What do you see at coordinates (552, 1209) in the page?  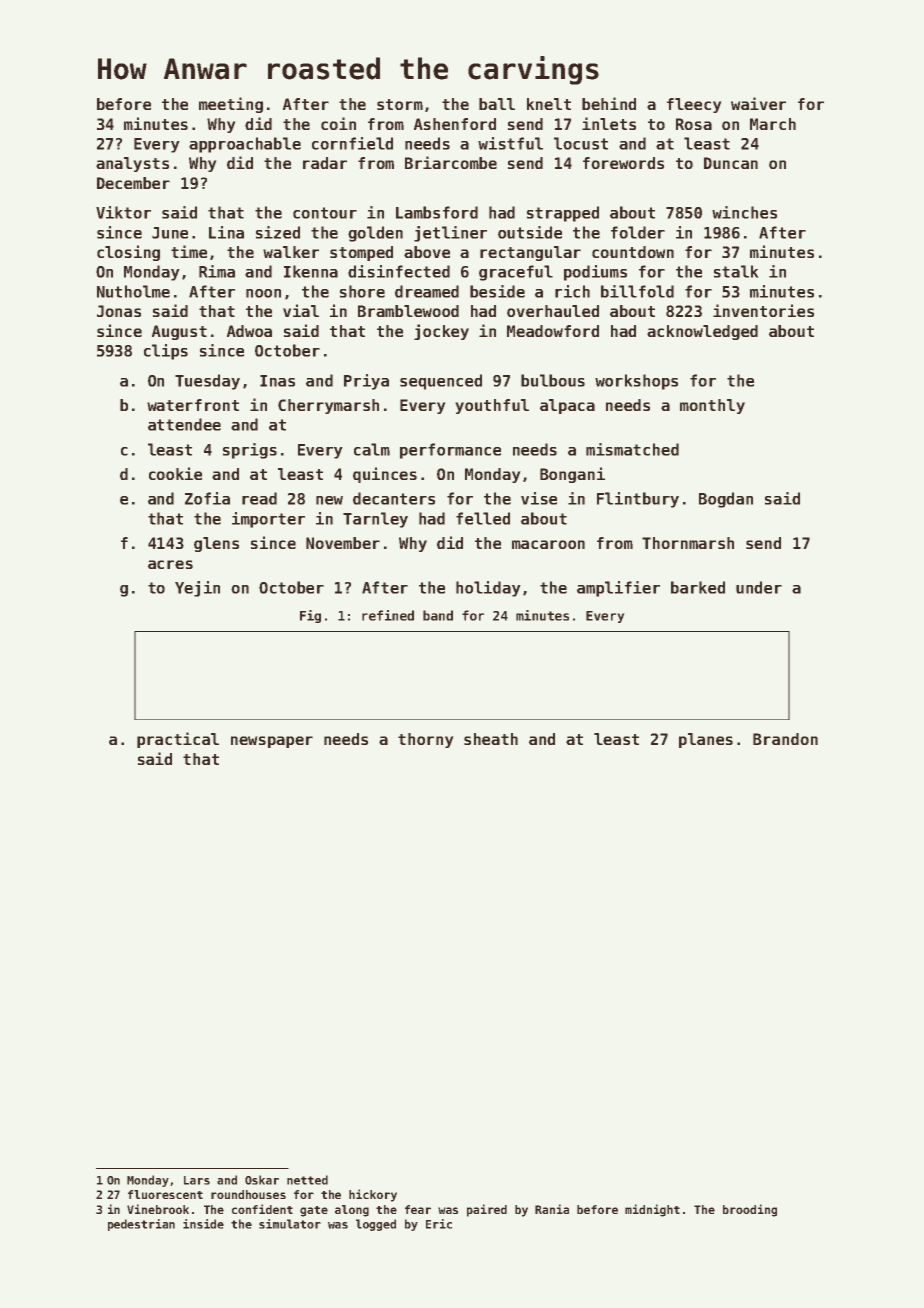 I see `Rania` at bounding box center [552, 1209].
